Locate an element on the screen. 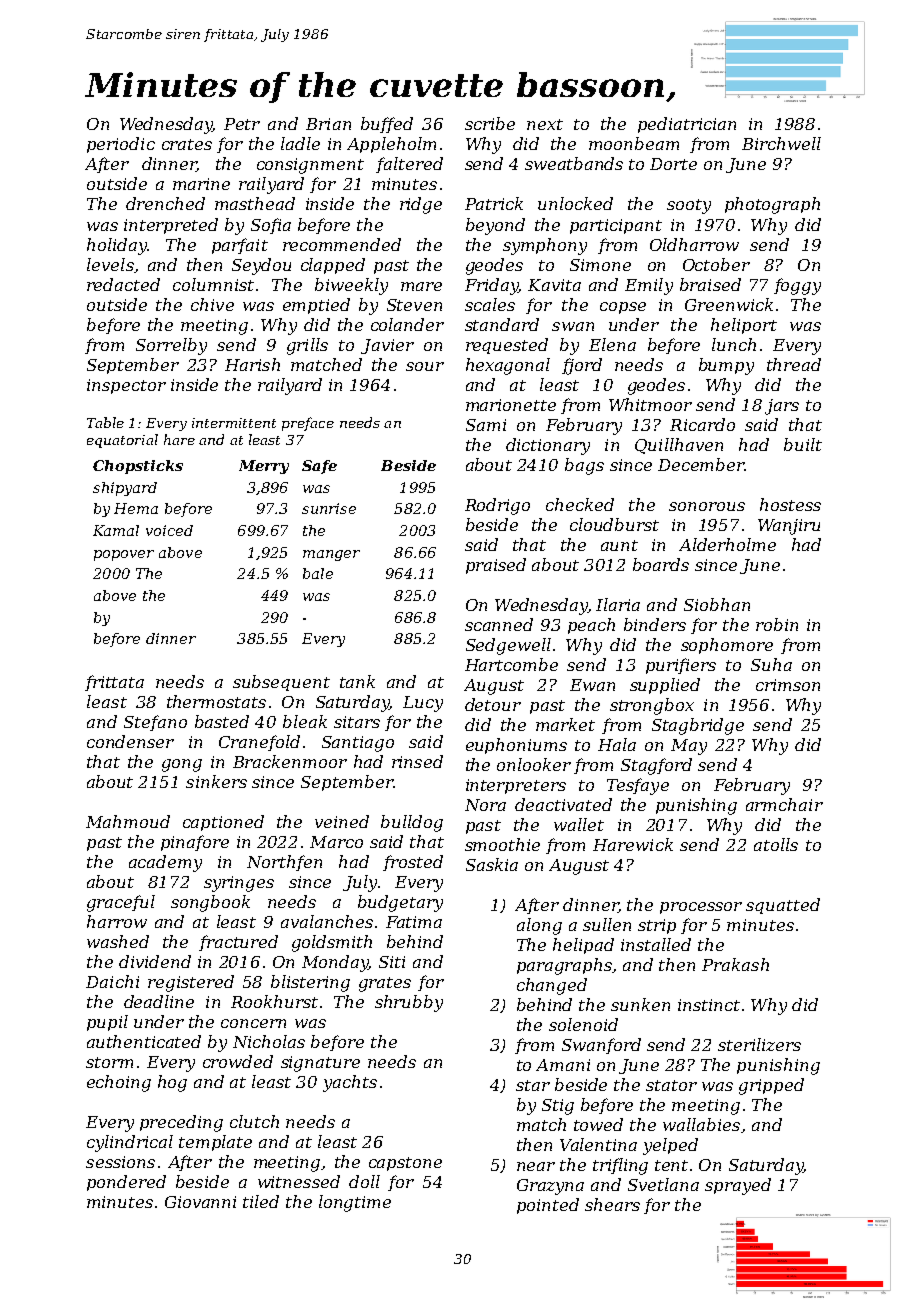 This screenshot has width=908, height=1316. pointed is located at coordinates (548, 1206).
